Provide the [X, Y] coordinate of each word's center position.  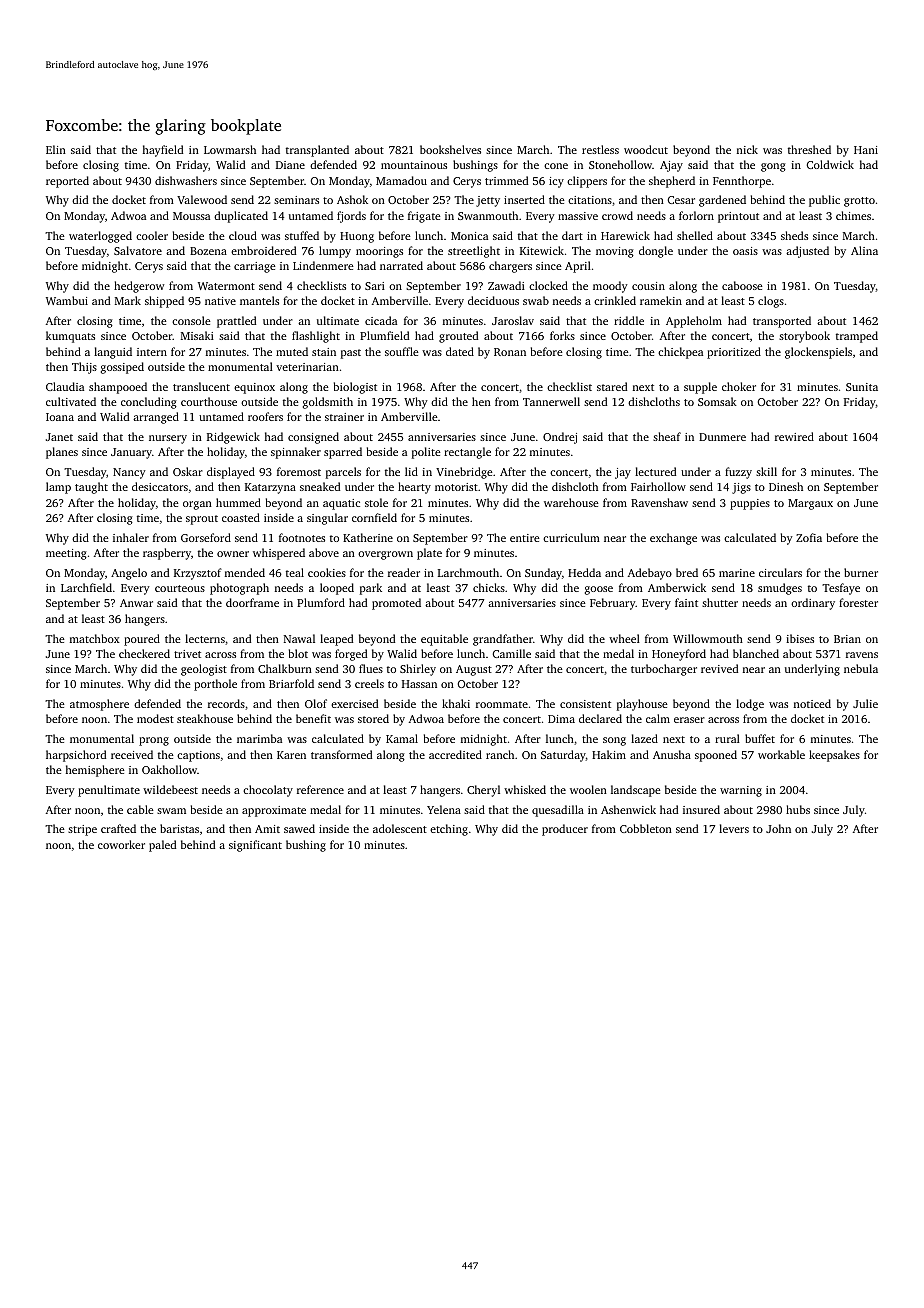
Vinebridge [464, 473]
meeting [66, 554]
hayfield [163, 151]
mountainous [414, 165]
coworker [121, 844]
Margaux [810, 504]
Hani [866, 150]
